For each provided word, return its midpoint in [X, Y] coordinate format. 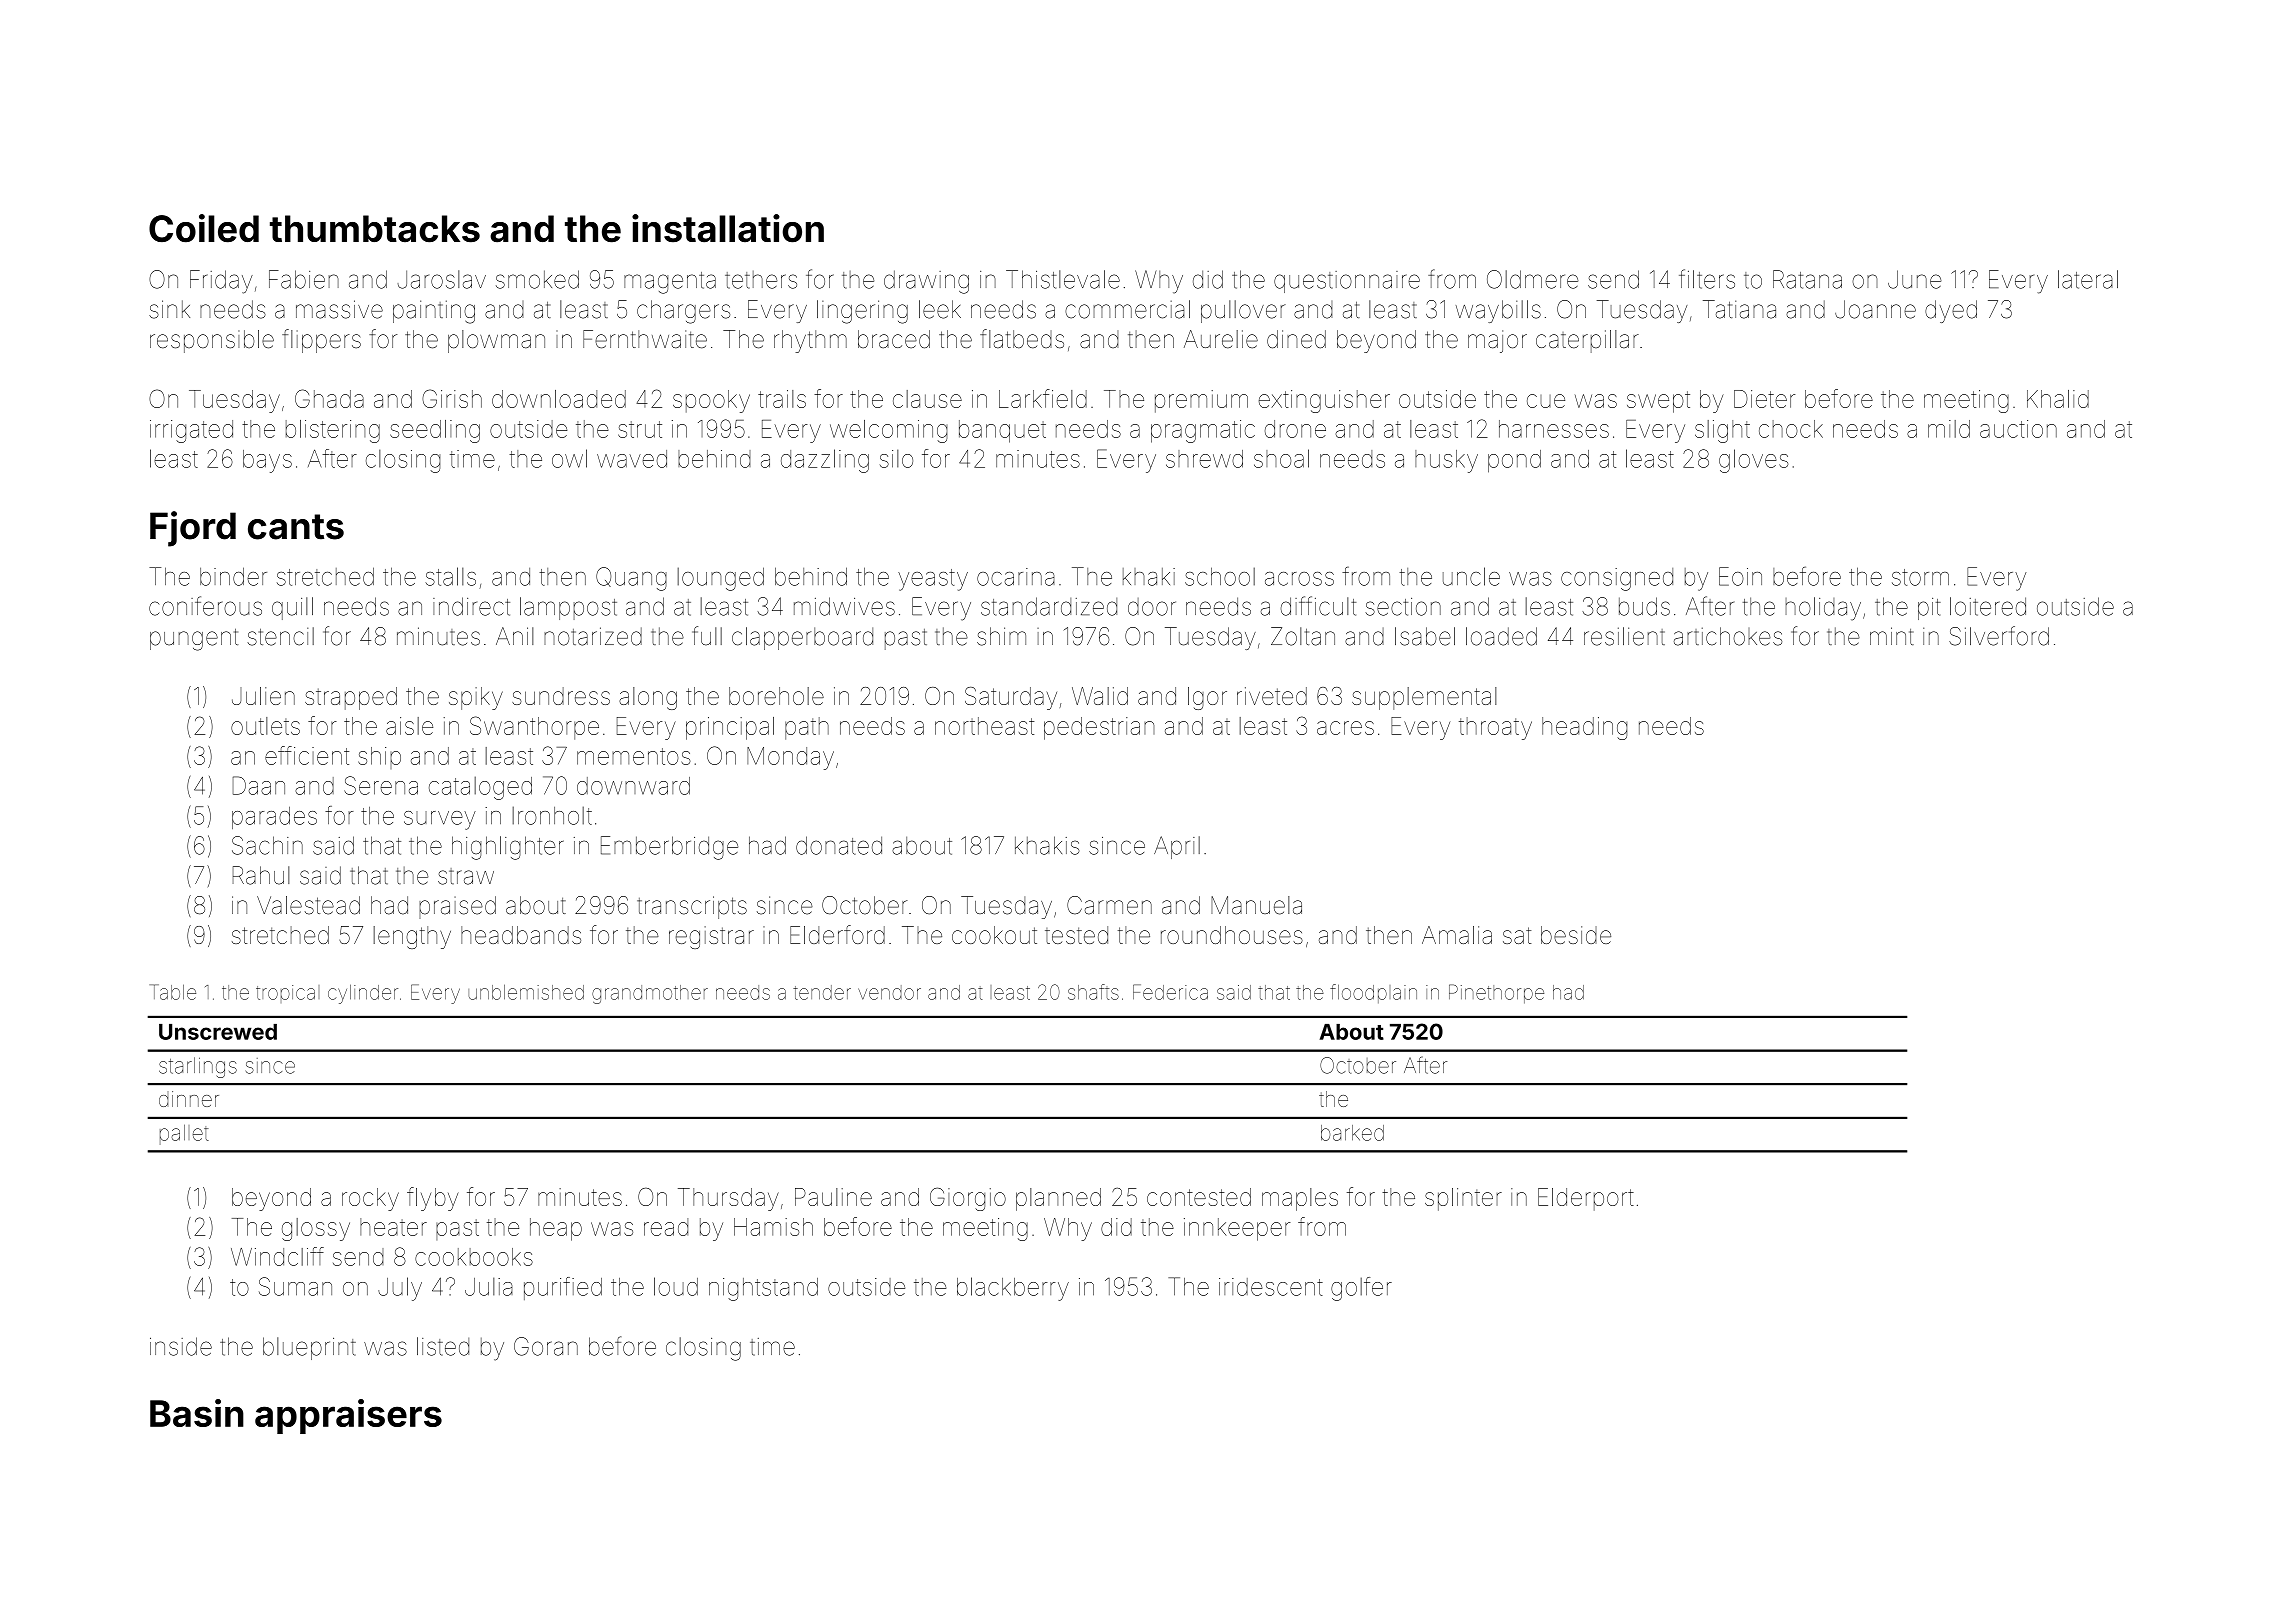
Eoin [1740, 576]
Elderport [1586, 1199]
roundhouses [1232, 935]
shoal [1281, 458]
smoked [537, 279]
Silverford [1999, 636]
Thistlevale [1063, 279]
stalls [450, 576]
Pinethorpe [1496, 994]
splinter [1463, 1199]
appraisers [348, 1416]
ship [379, 758]
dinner [189, 1099]
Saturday [1011, 698]
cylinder [363, 994]
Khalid [2058, 399]
